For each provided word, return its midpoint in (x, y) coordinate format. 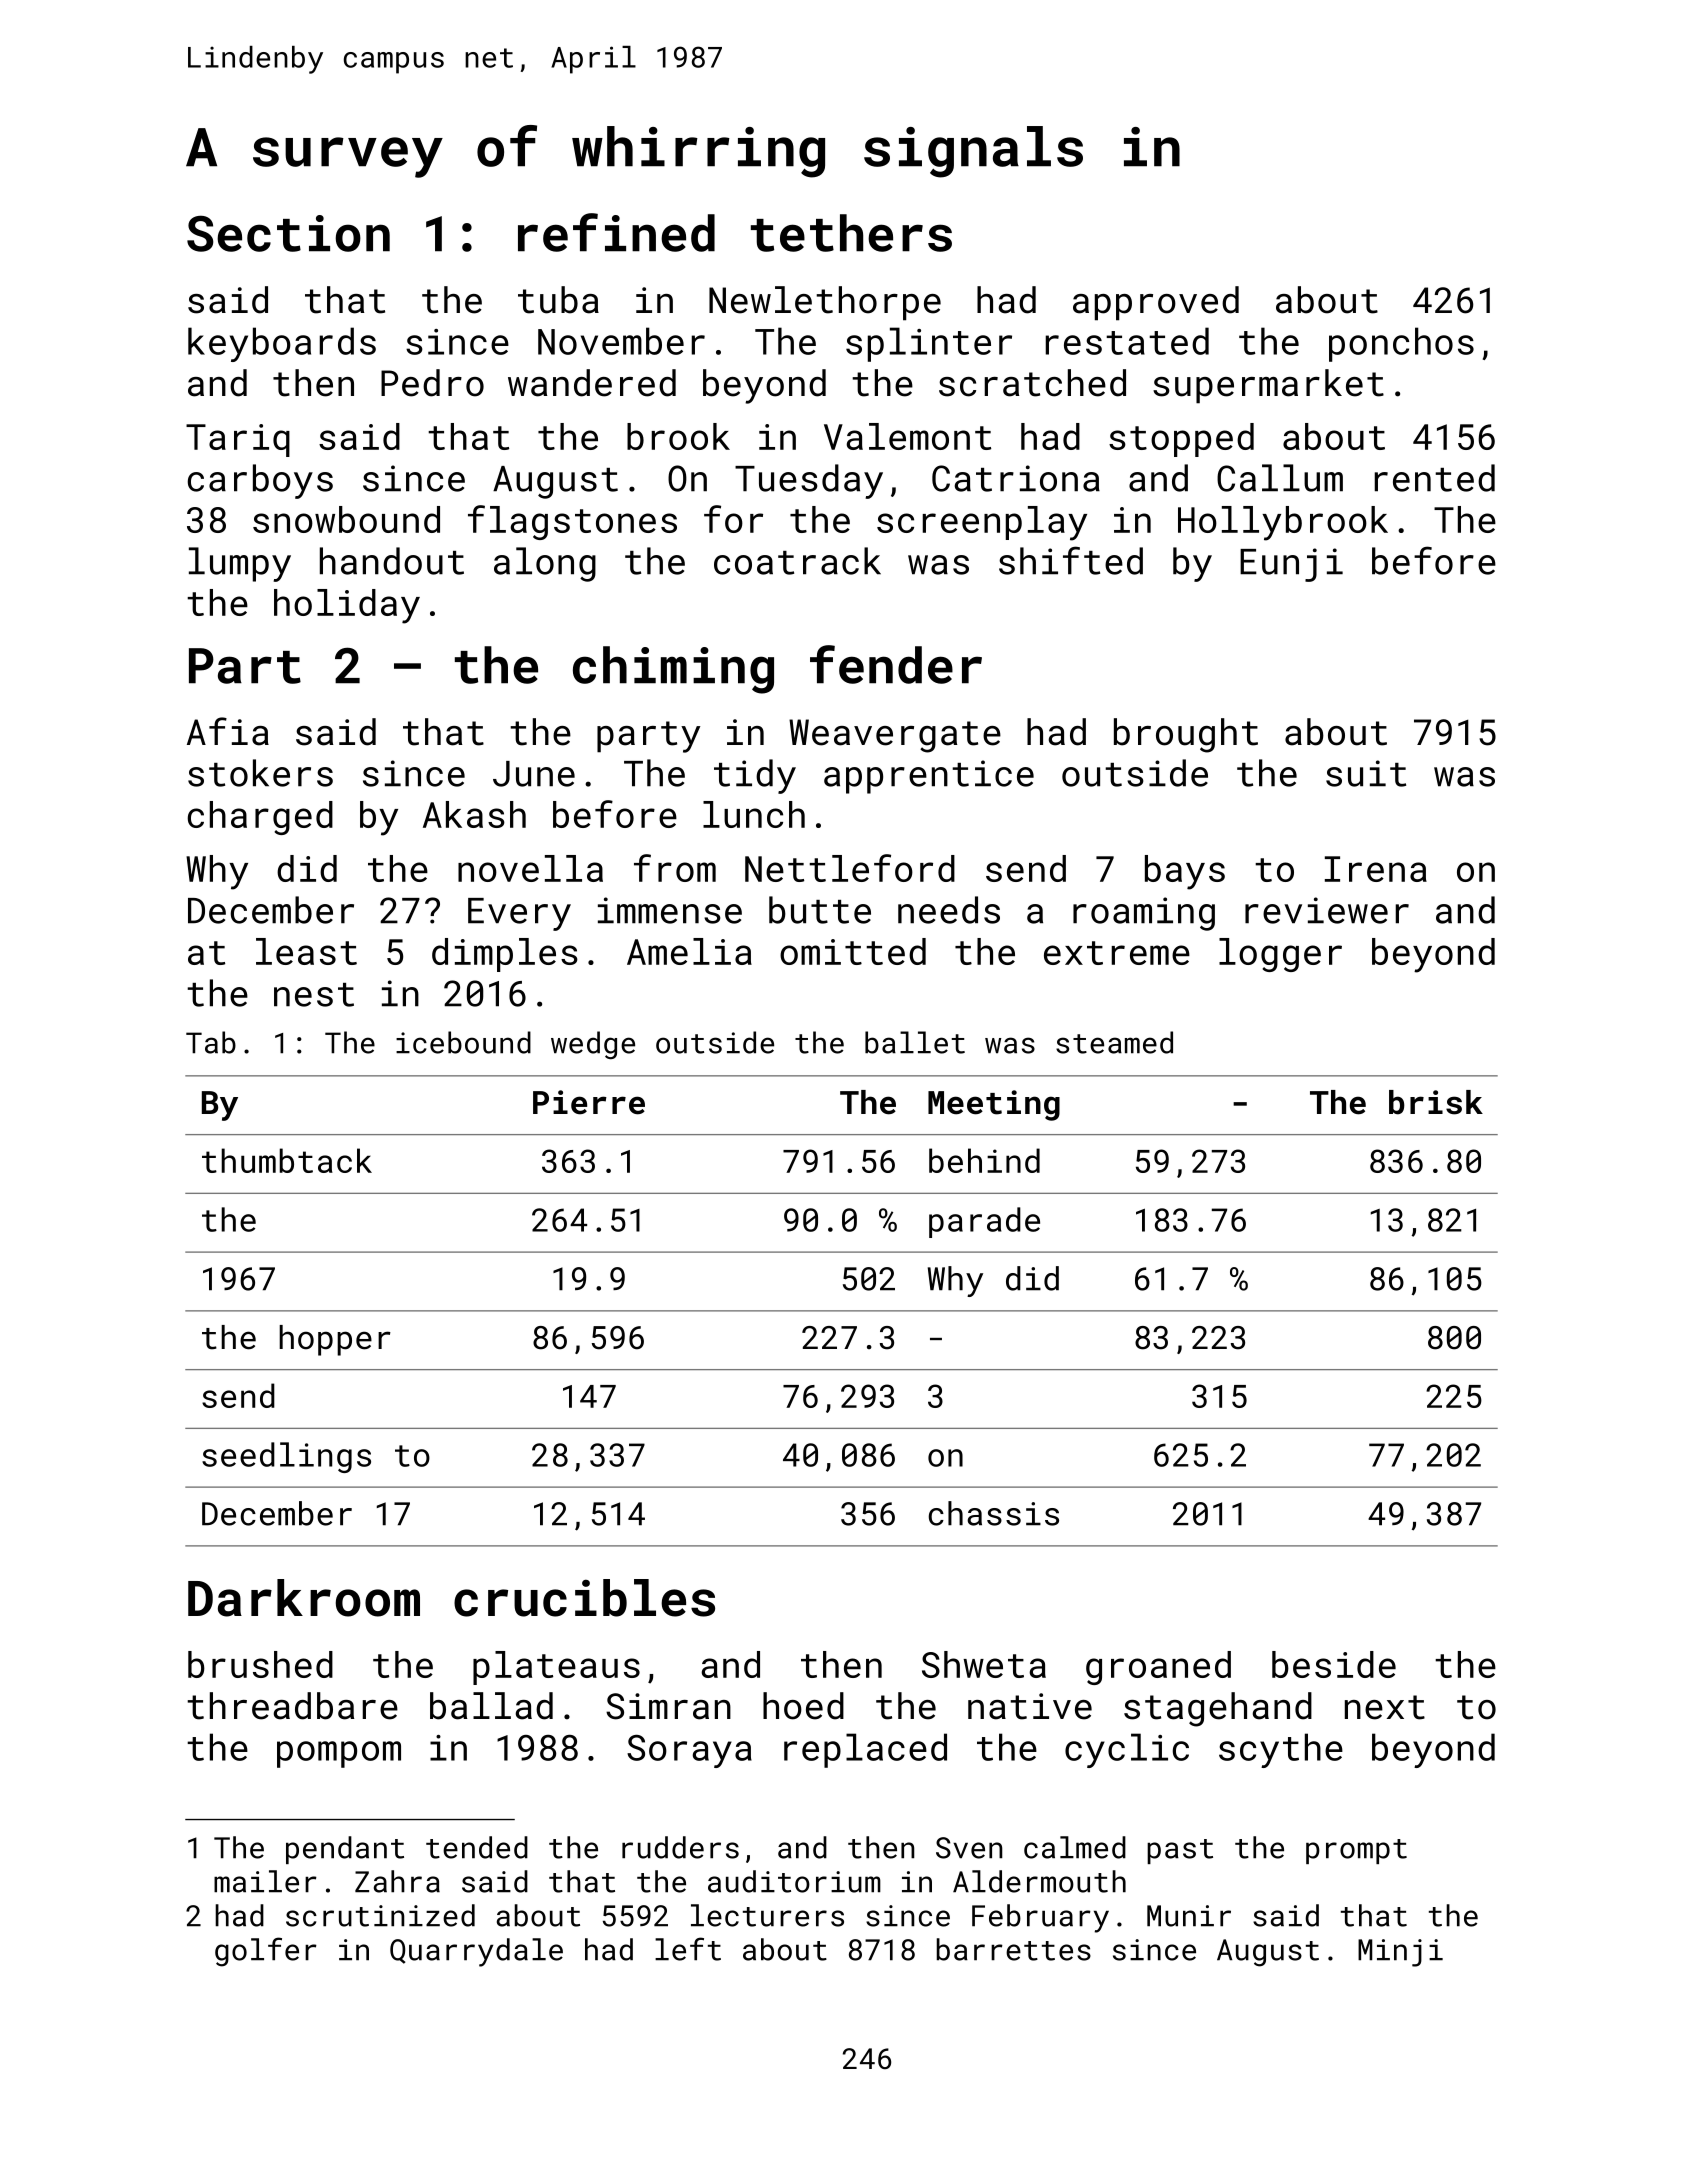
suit (1366, 773)
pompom (339, 1754)
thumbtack (287, 1160)
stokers (260, 773)
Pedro (432, 383)
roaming (1144, 914)
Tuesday (809, 481)
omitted (853, 951)
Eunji (1291, 565)
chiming (673, 670)
